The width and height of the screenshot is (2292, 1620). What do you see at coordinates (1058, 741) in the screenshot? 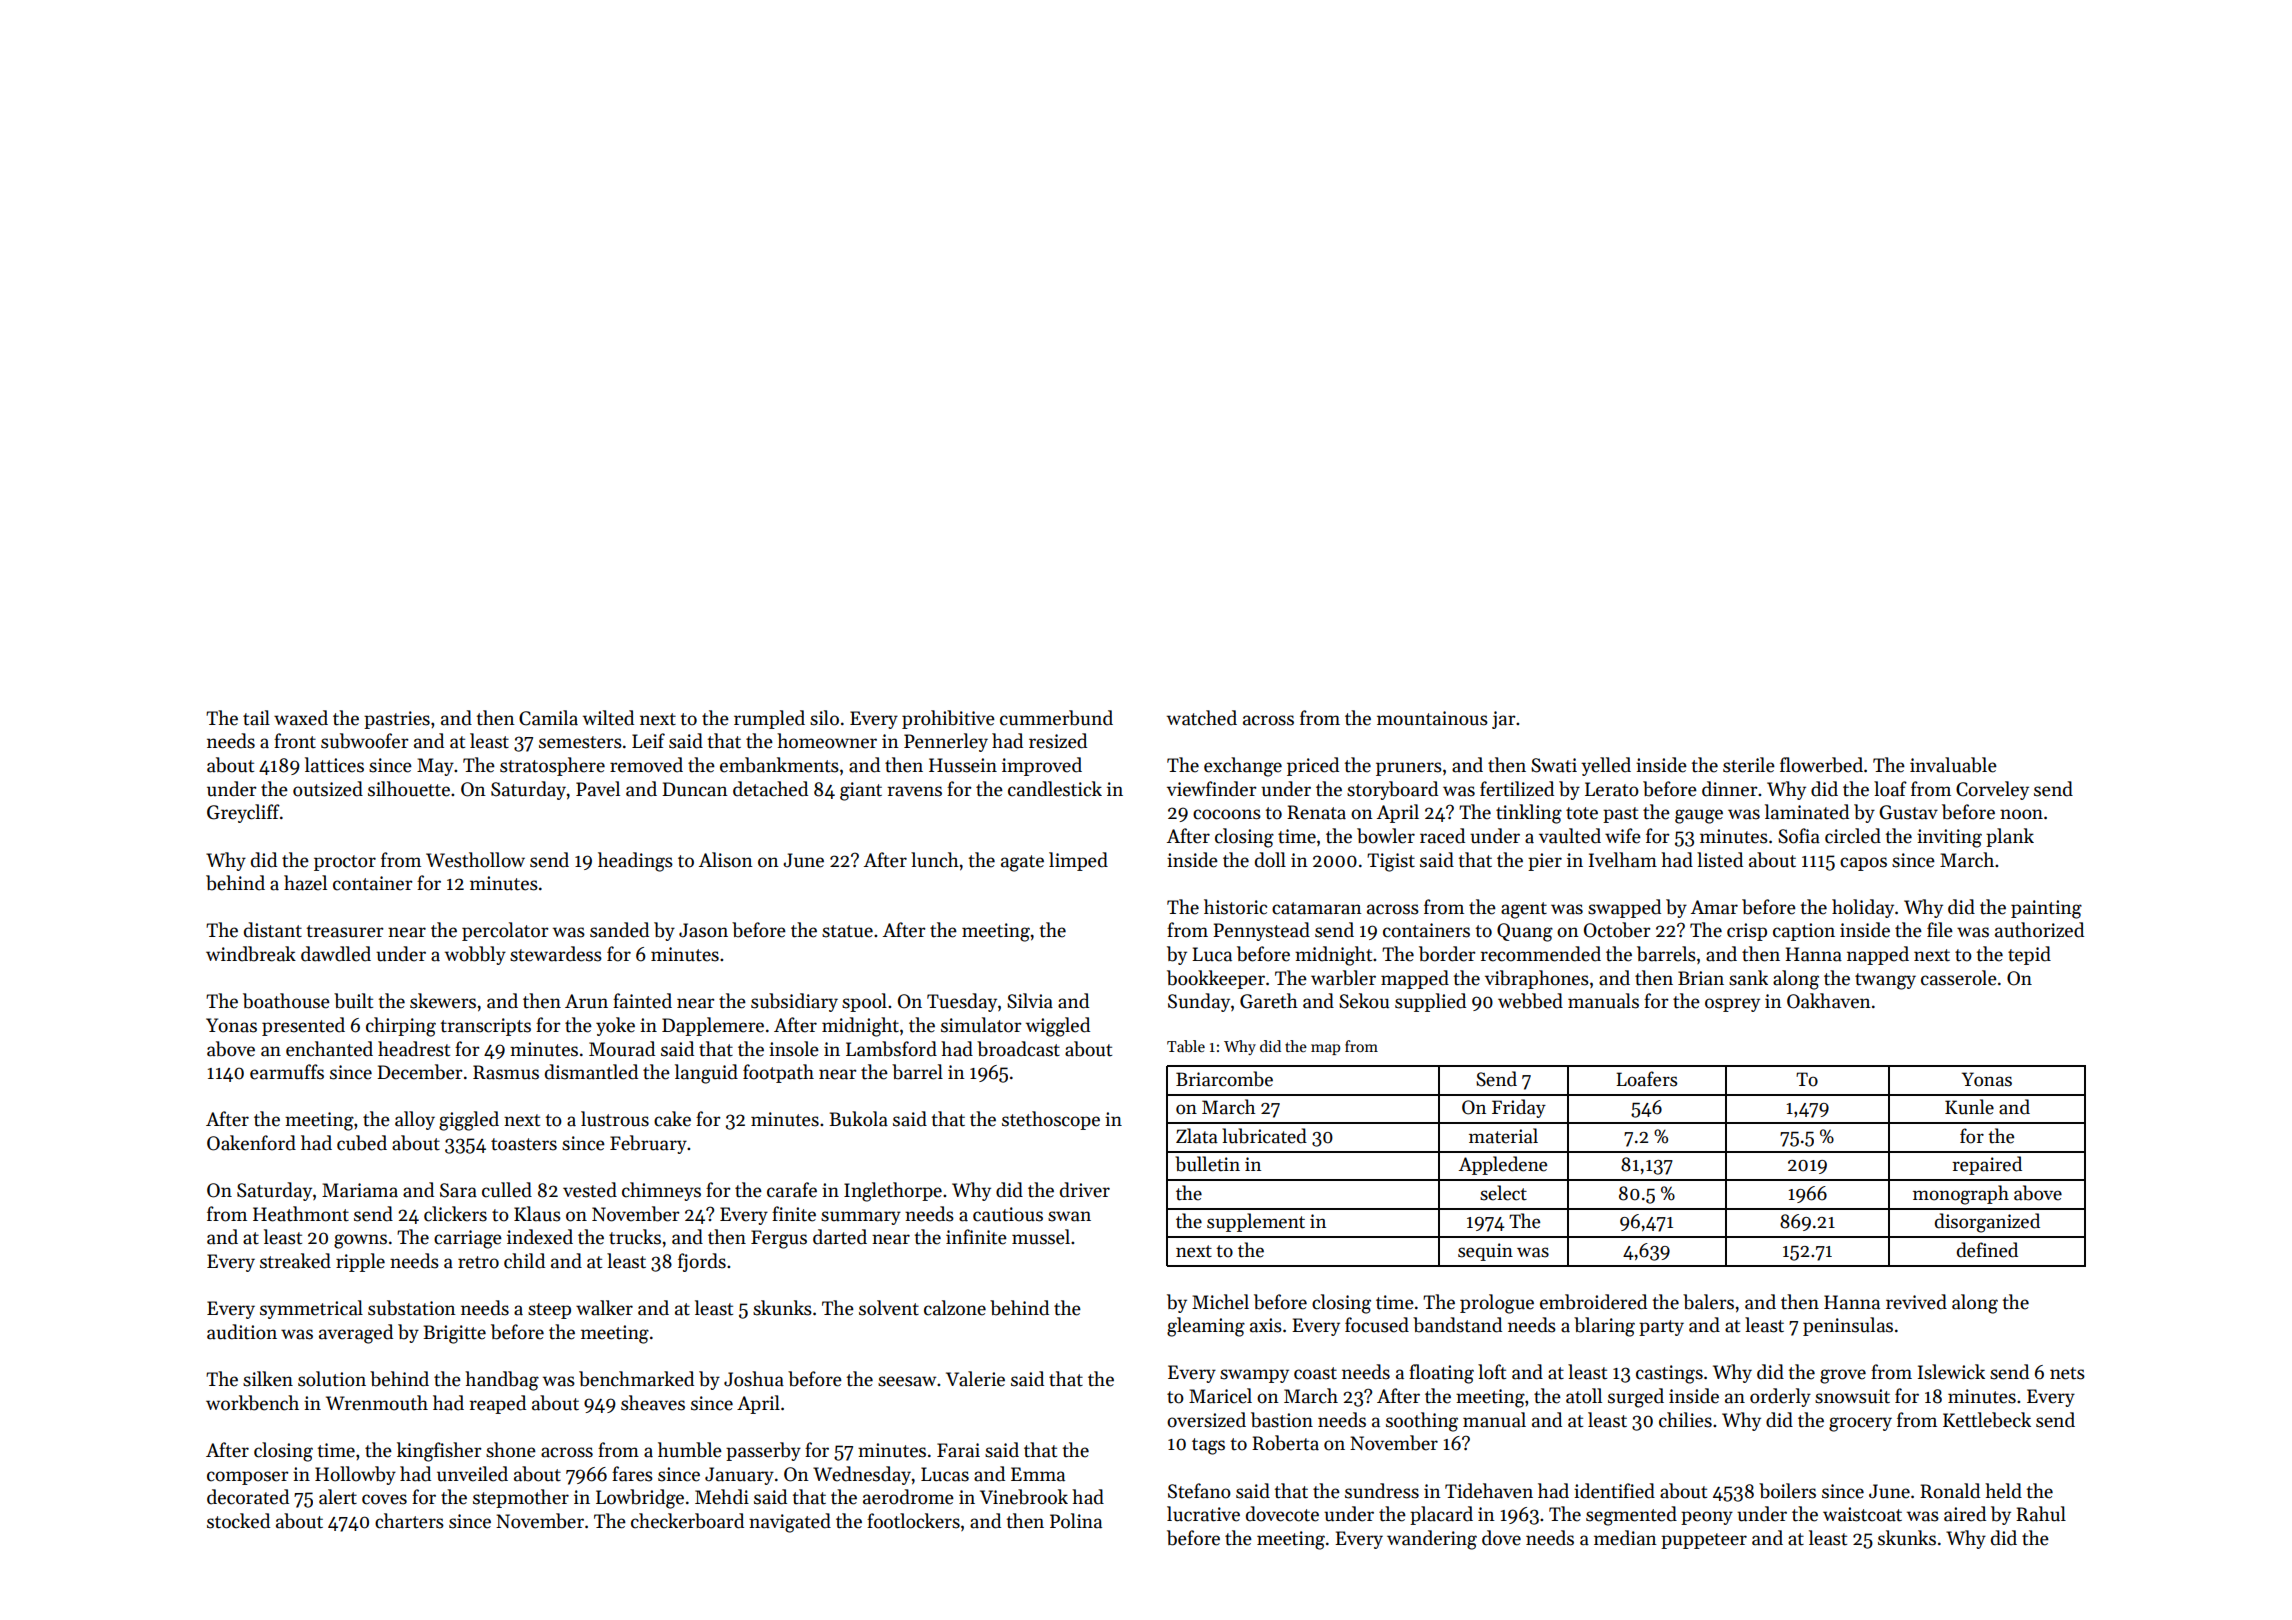
I see `resized` at bounding box center [1058, 741].
